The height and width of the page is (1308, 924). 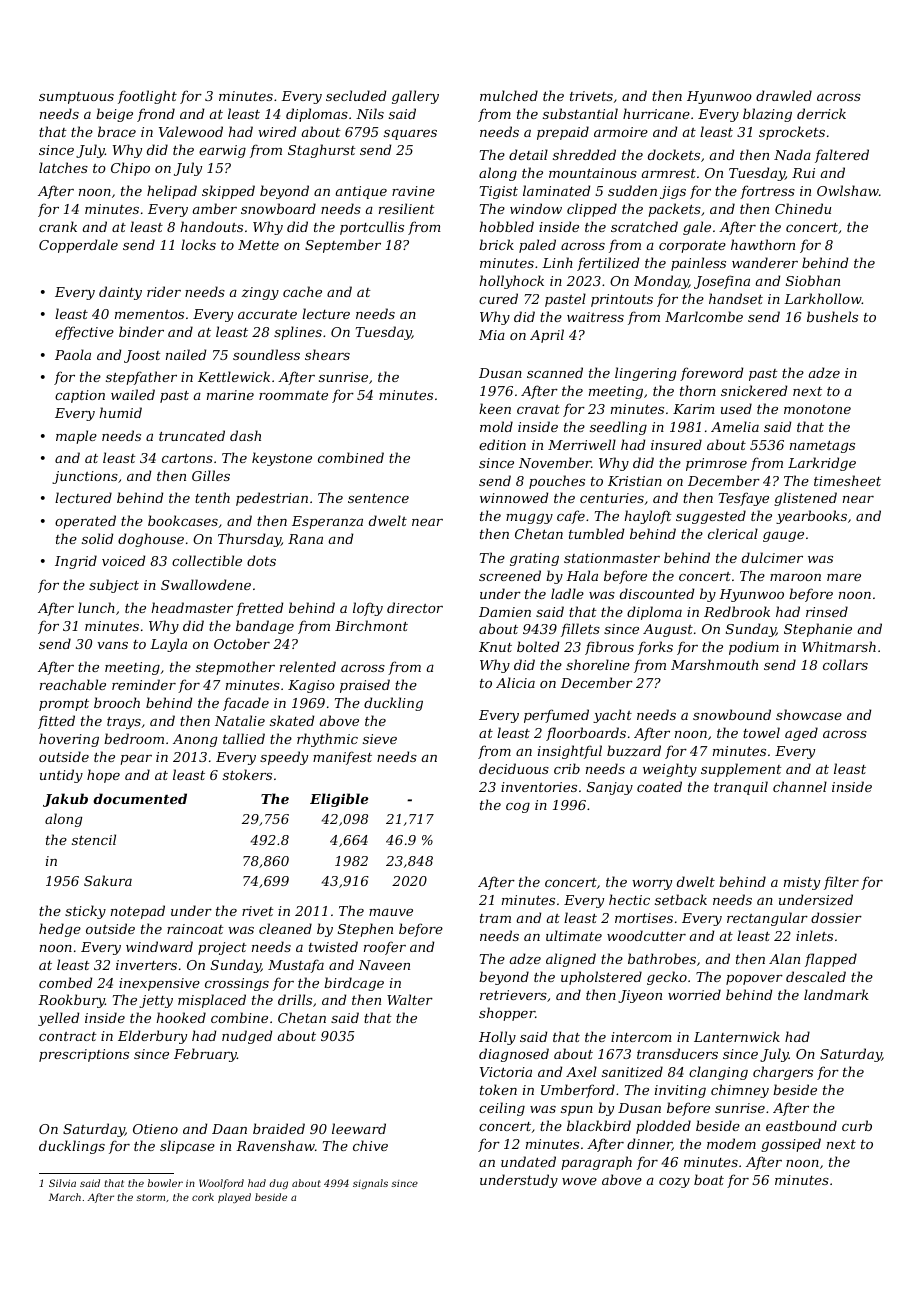 What do you see at coordinates (94, 839) in the page?
I see `stencil` at bounding box center [94, 839].
